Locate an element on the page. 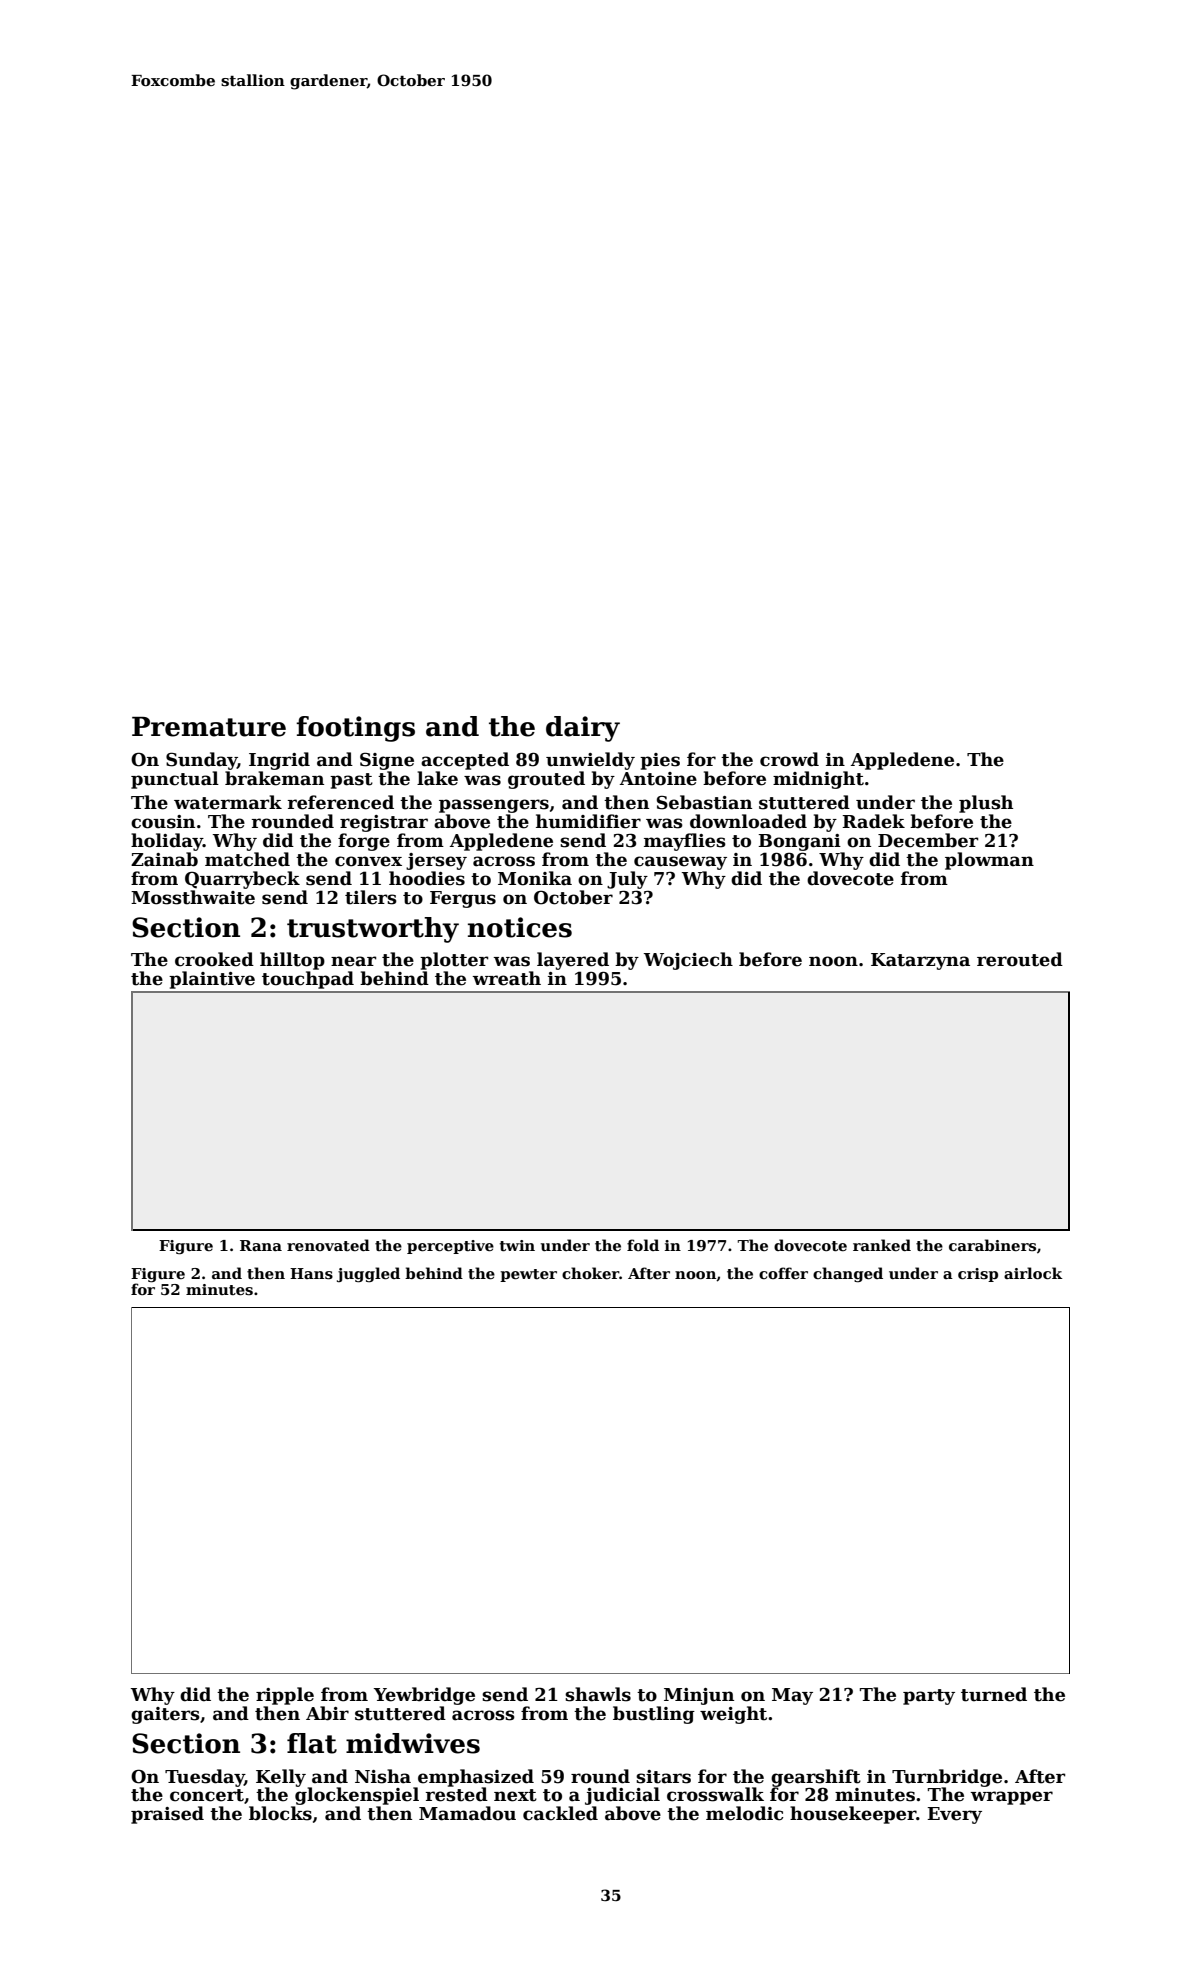 This image has height=1979, width=1201. Hans is located at coordinates (311, 1274).
